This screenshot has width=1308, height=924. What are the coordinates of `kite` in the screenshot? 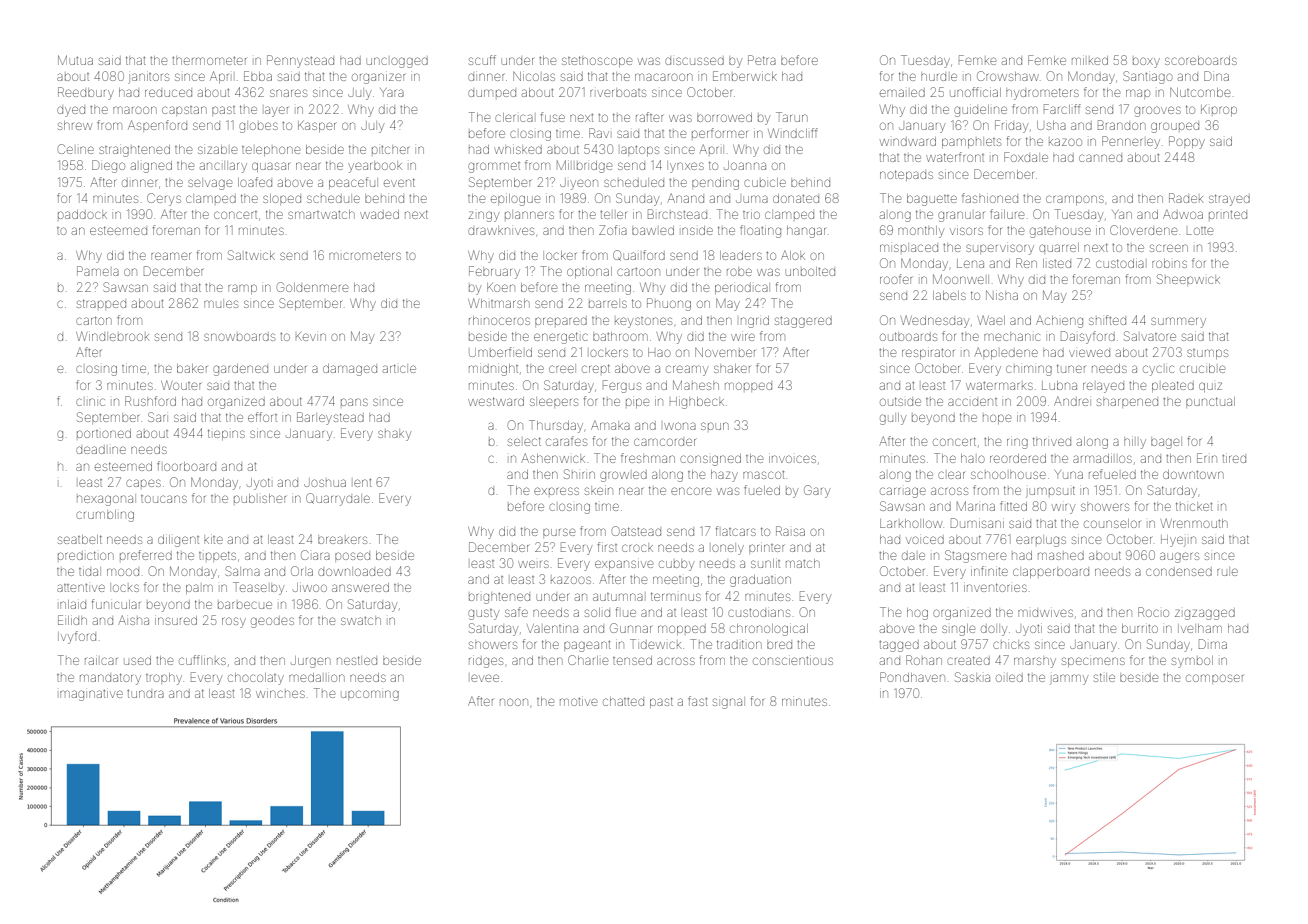 It's located at (213, 540).
